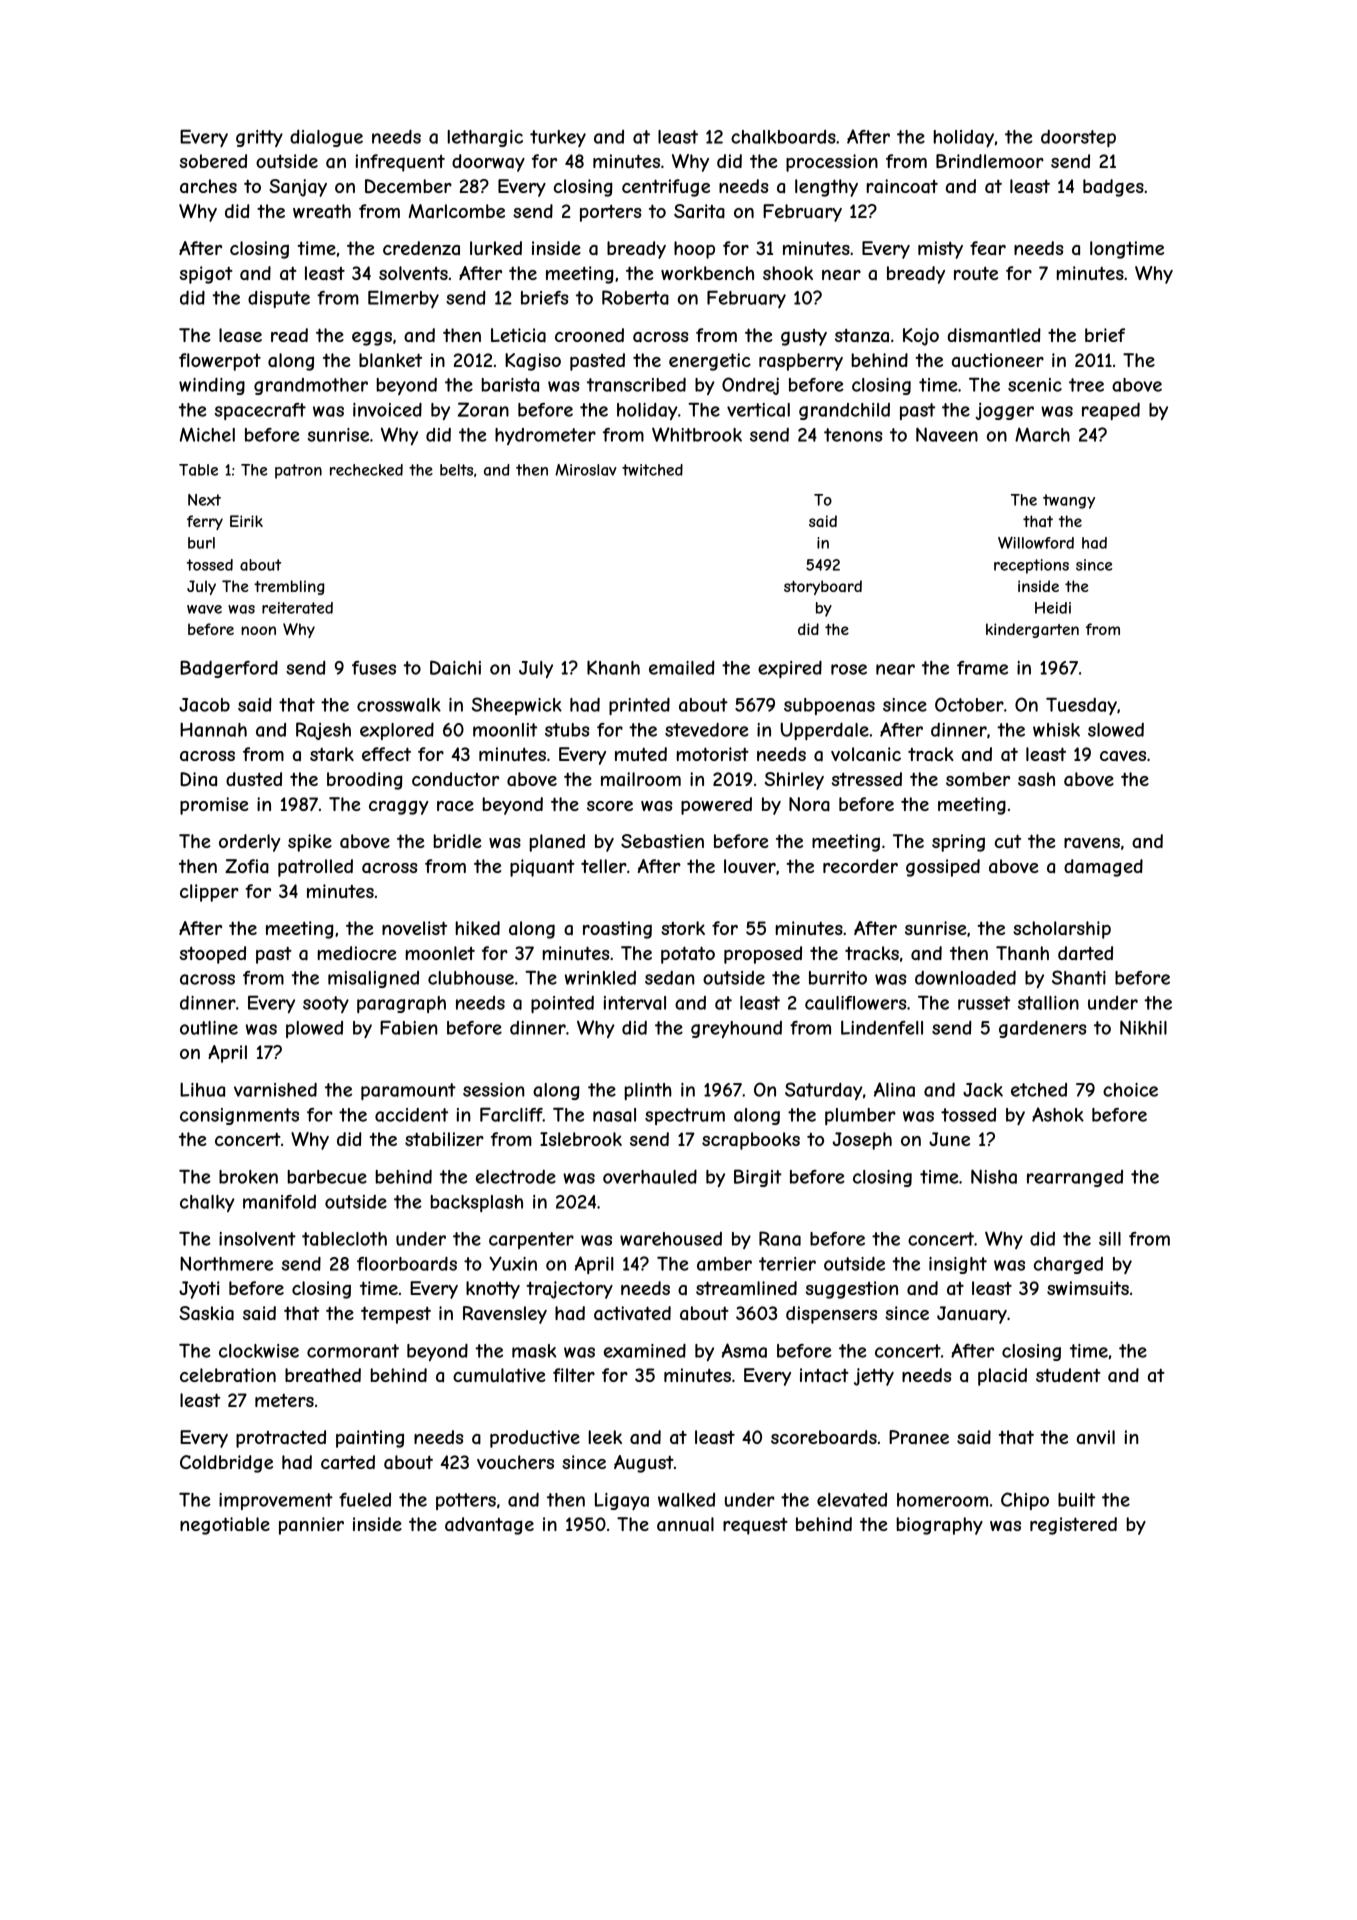 This screenshot has height=1920, width=1357. What do you see at coordinates (921, 337) in the screenshot?
I see `Kojo` at bounding box center [921, 337].
